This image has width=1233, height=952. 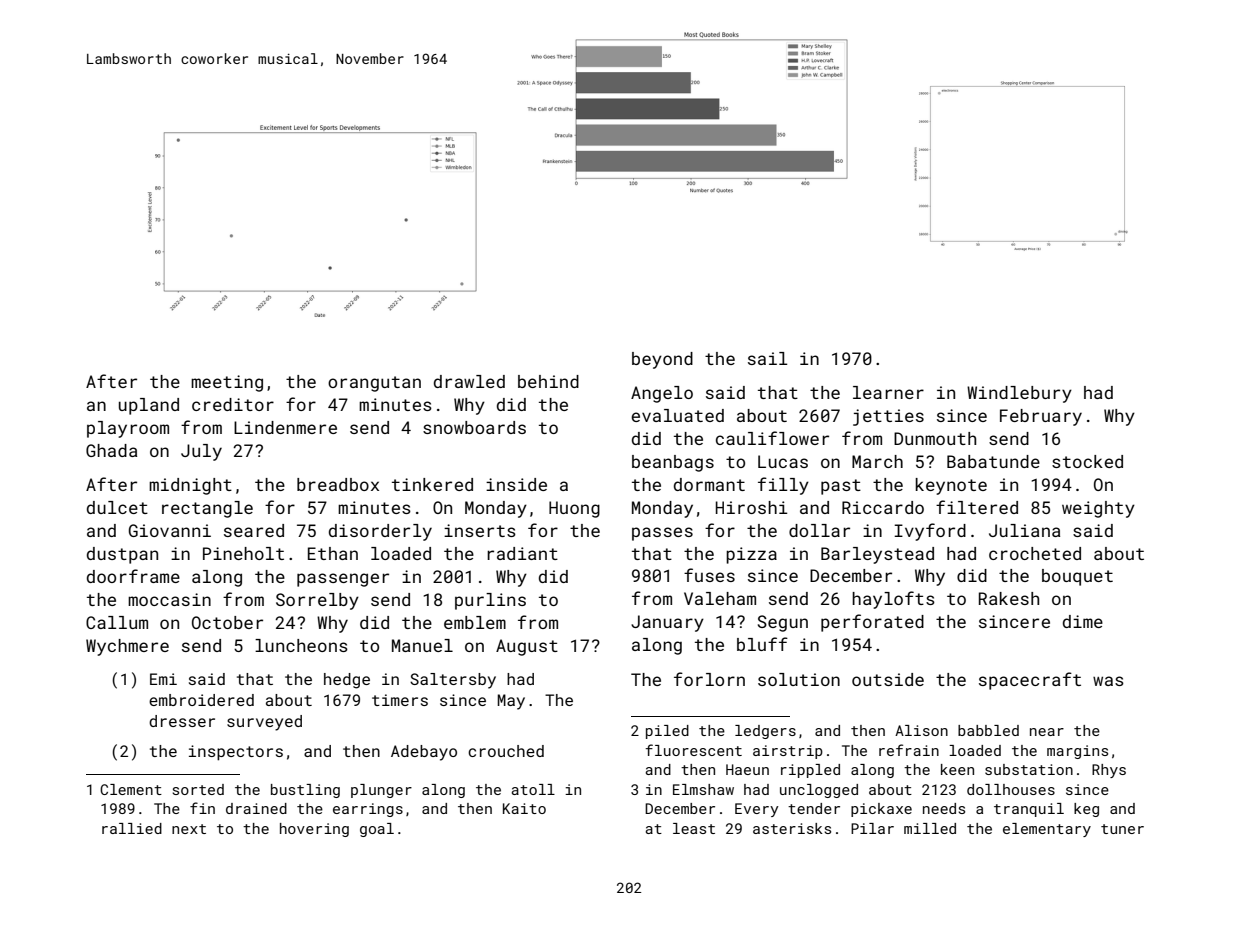 What do you see at coordinates (1087, 461) in the image?
I see `stocked` at bounding box center [1087, 461].
